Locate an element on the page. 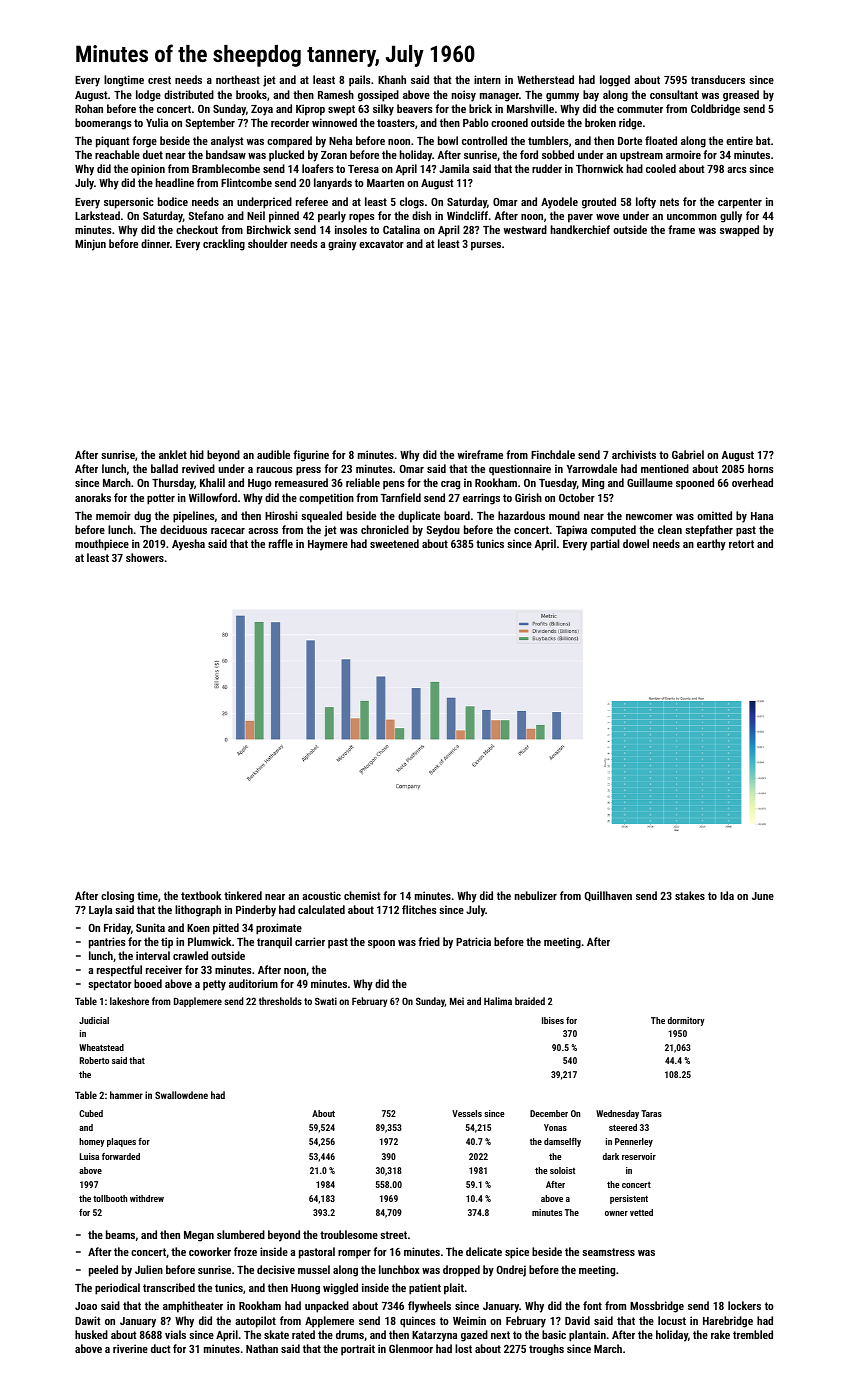  plaques is located at coordinates (121, 1142).
